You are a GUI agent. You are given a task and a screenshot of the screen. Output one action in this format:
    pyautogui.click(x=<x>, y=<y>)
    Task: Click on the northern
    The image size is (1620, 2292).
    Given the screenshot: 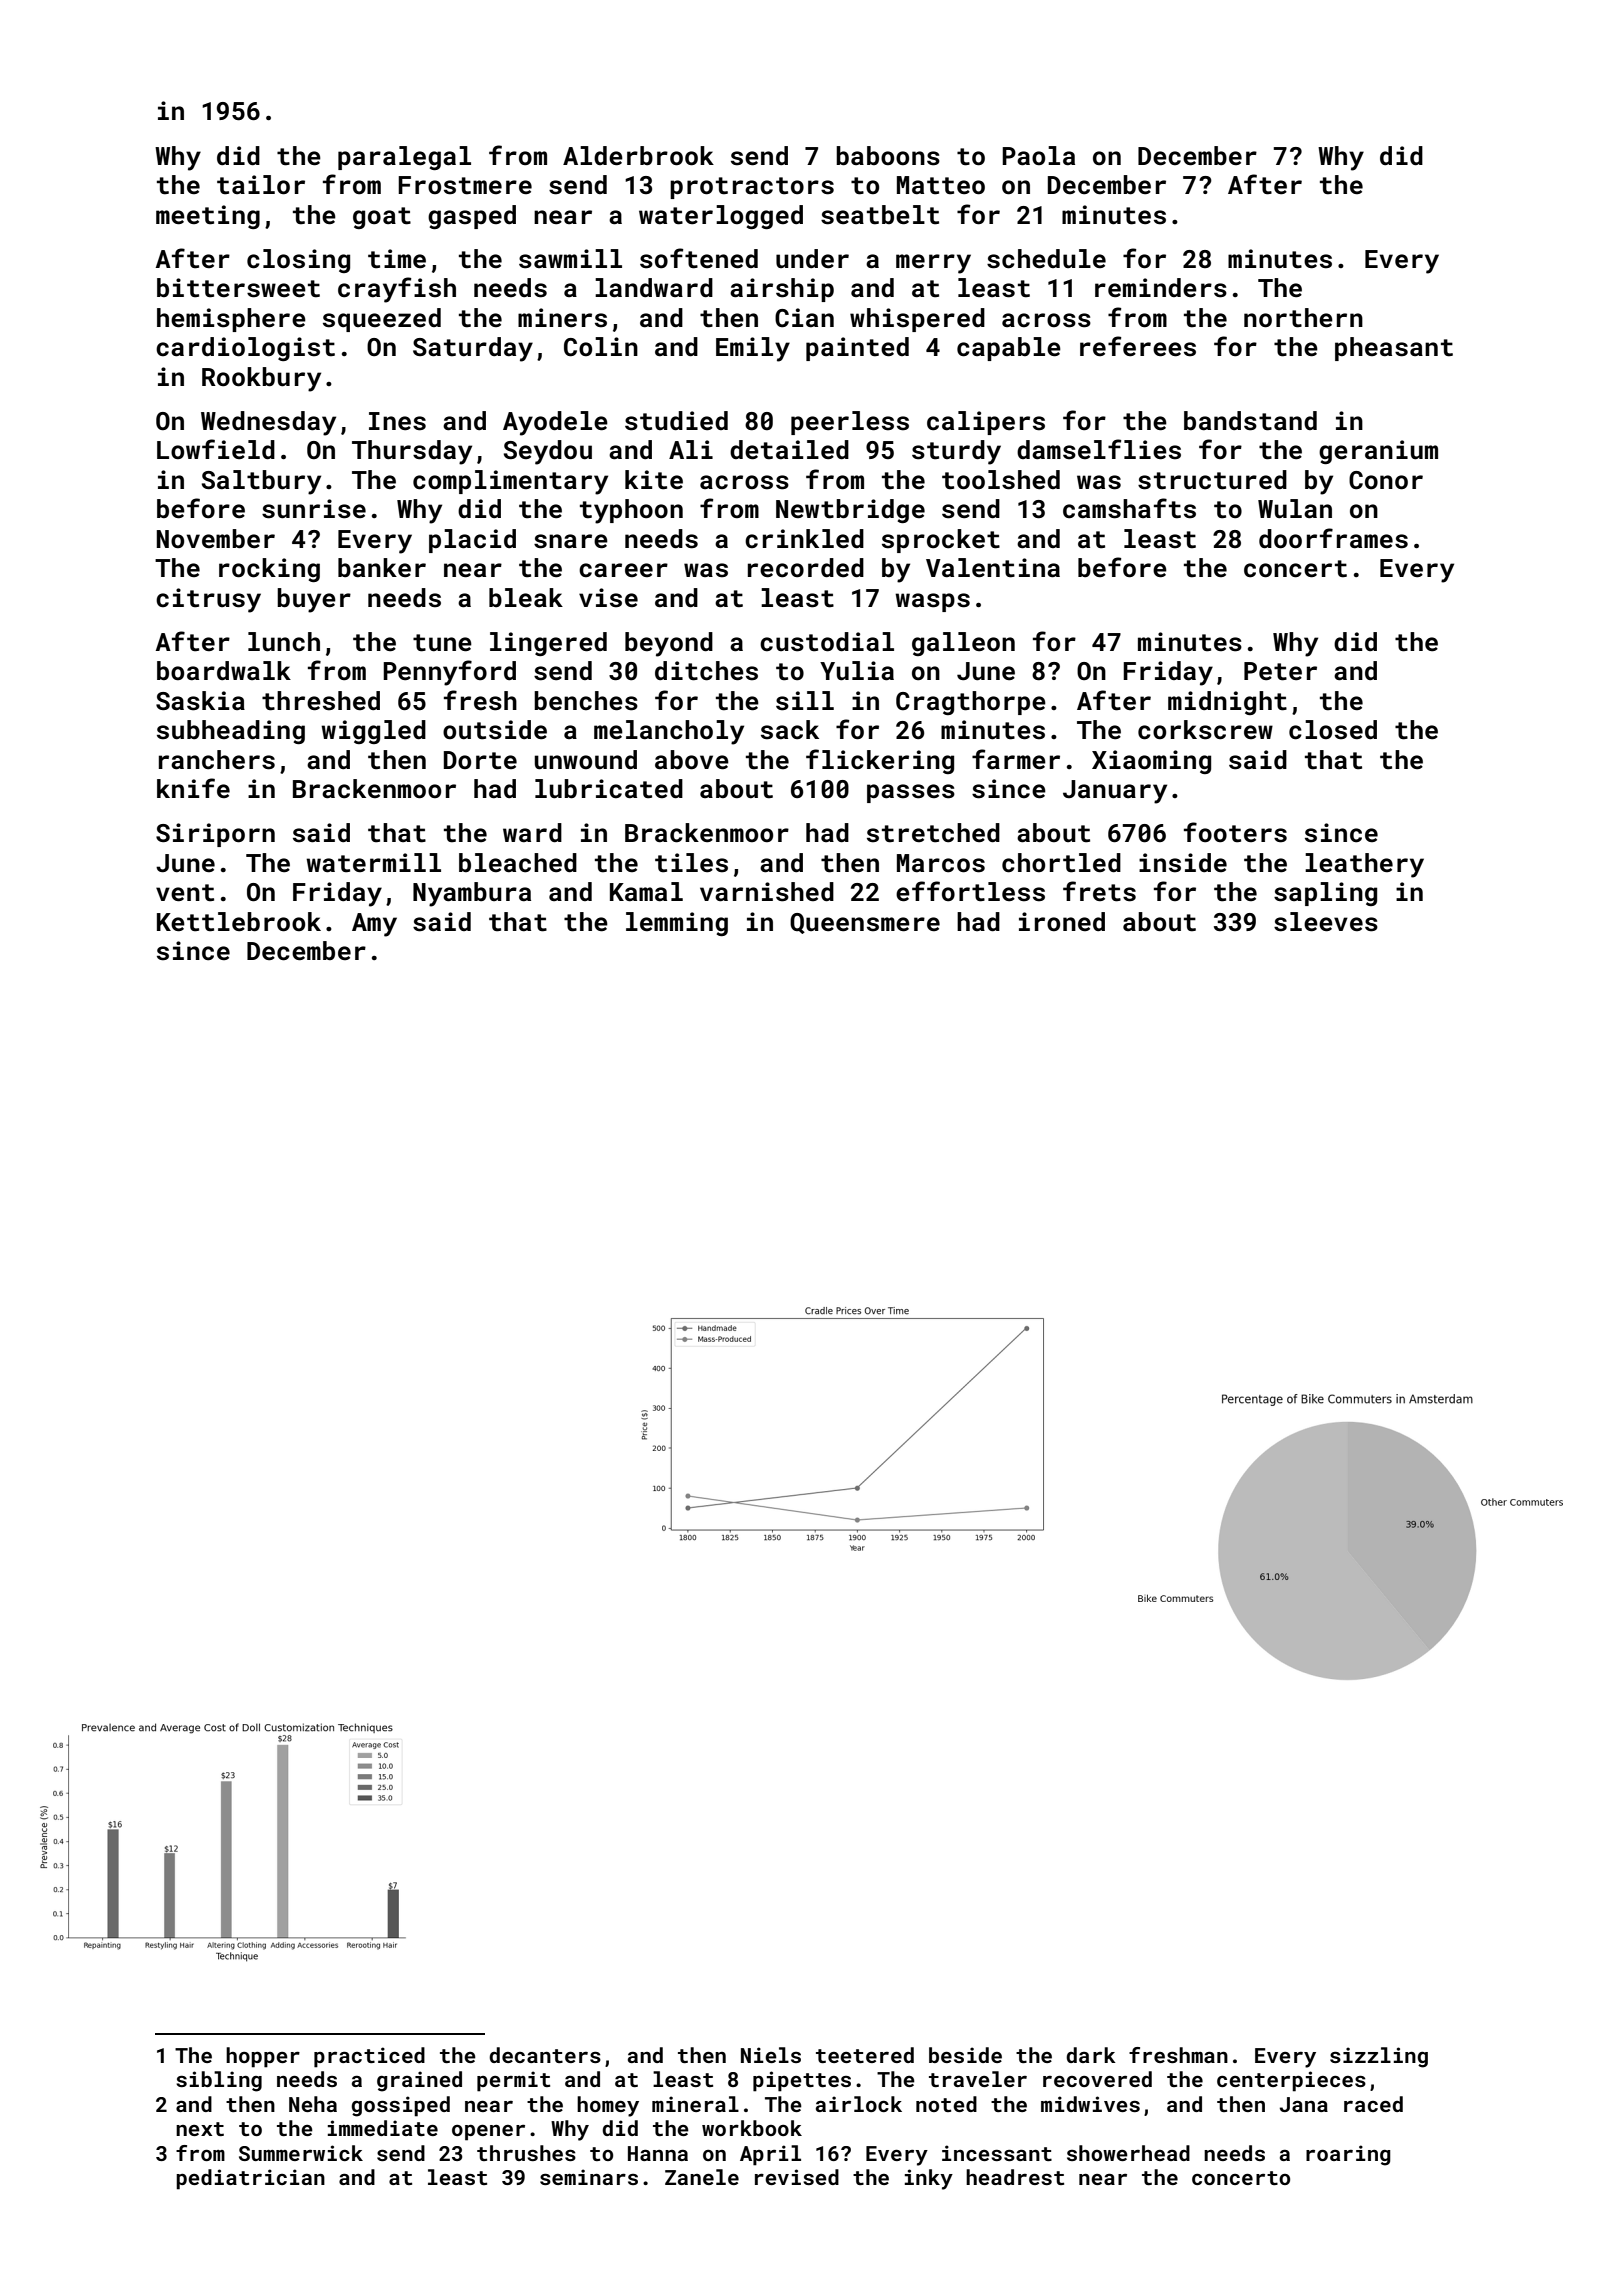 What is the action you would take?
    pyautogui.click(x=1303, y=318)
